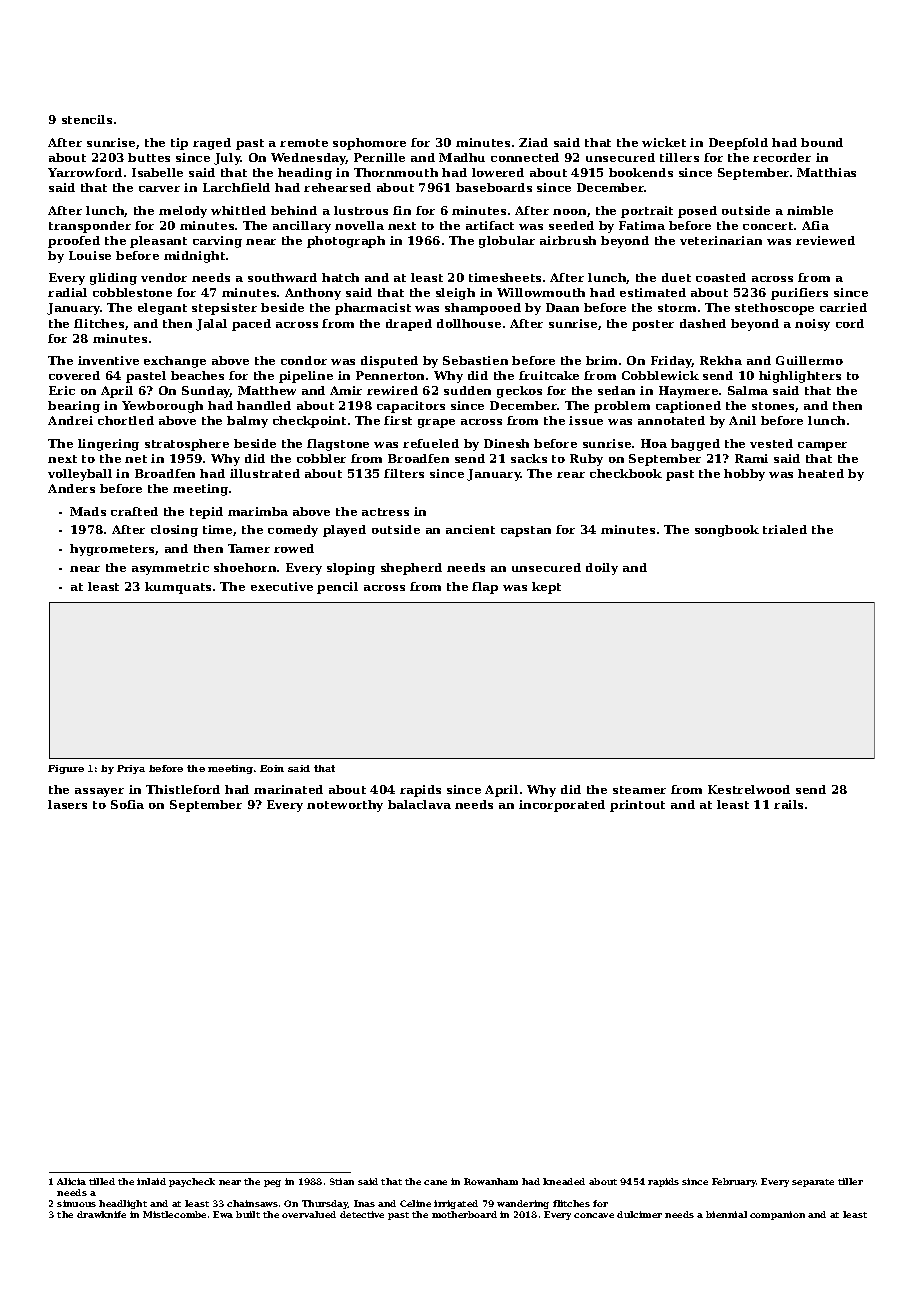 The height and width of the page is (1308, 924). What do you see at coordinates (192, 1182) in the page?
I see `paycheck` at bounding box center [192, 1182].
